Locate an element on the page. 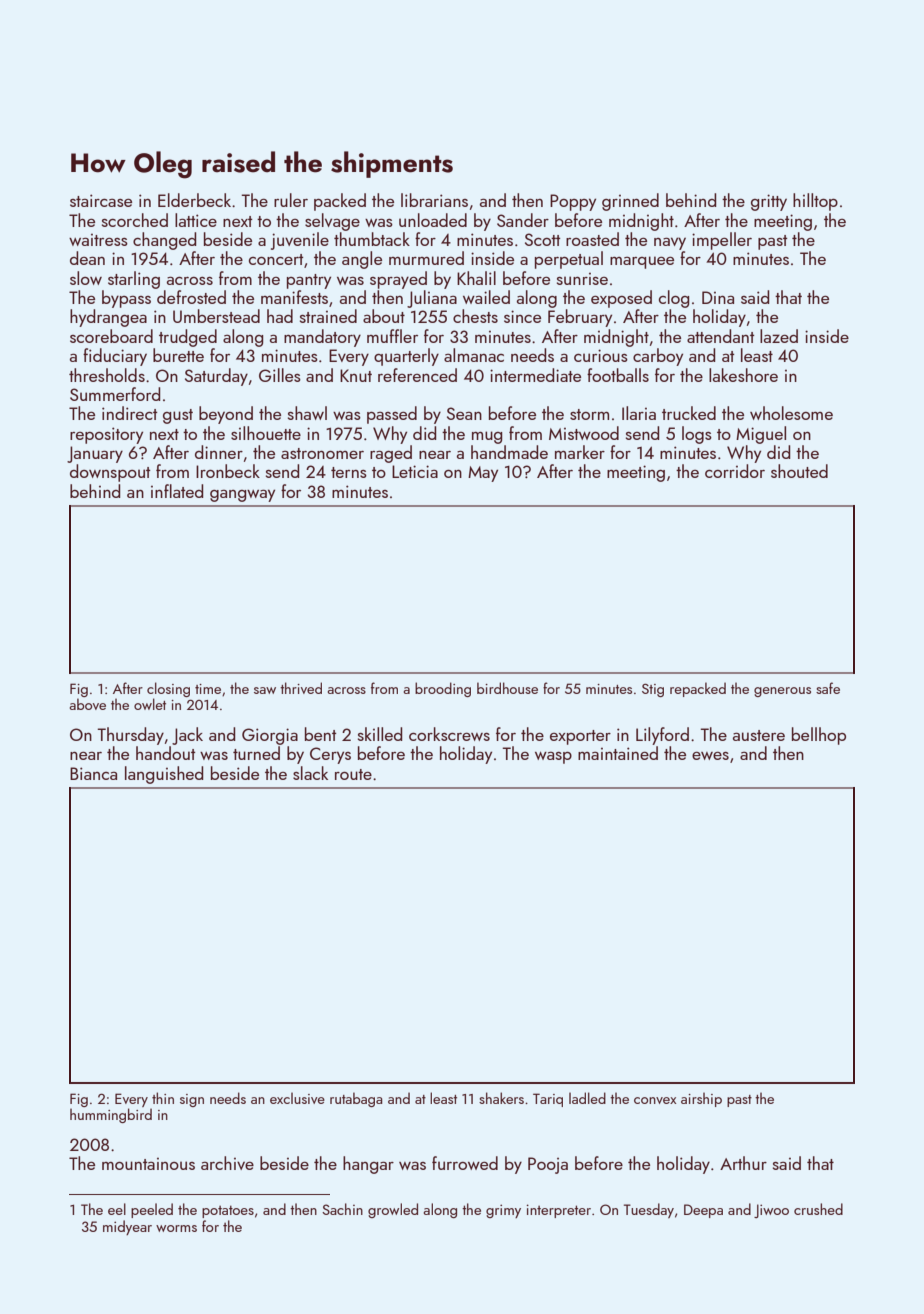  dean is located at coordinates (87, 258).
